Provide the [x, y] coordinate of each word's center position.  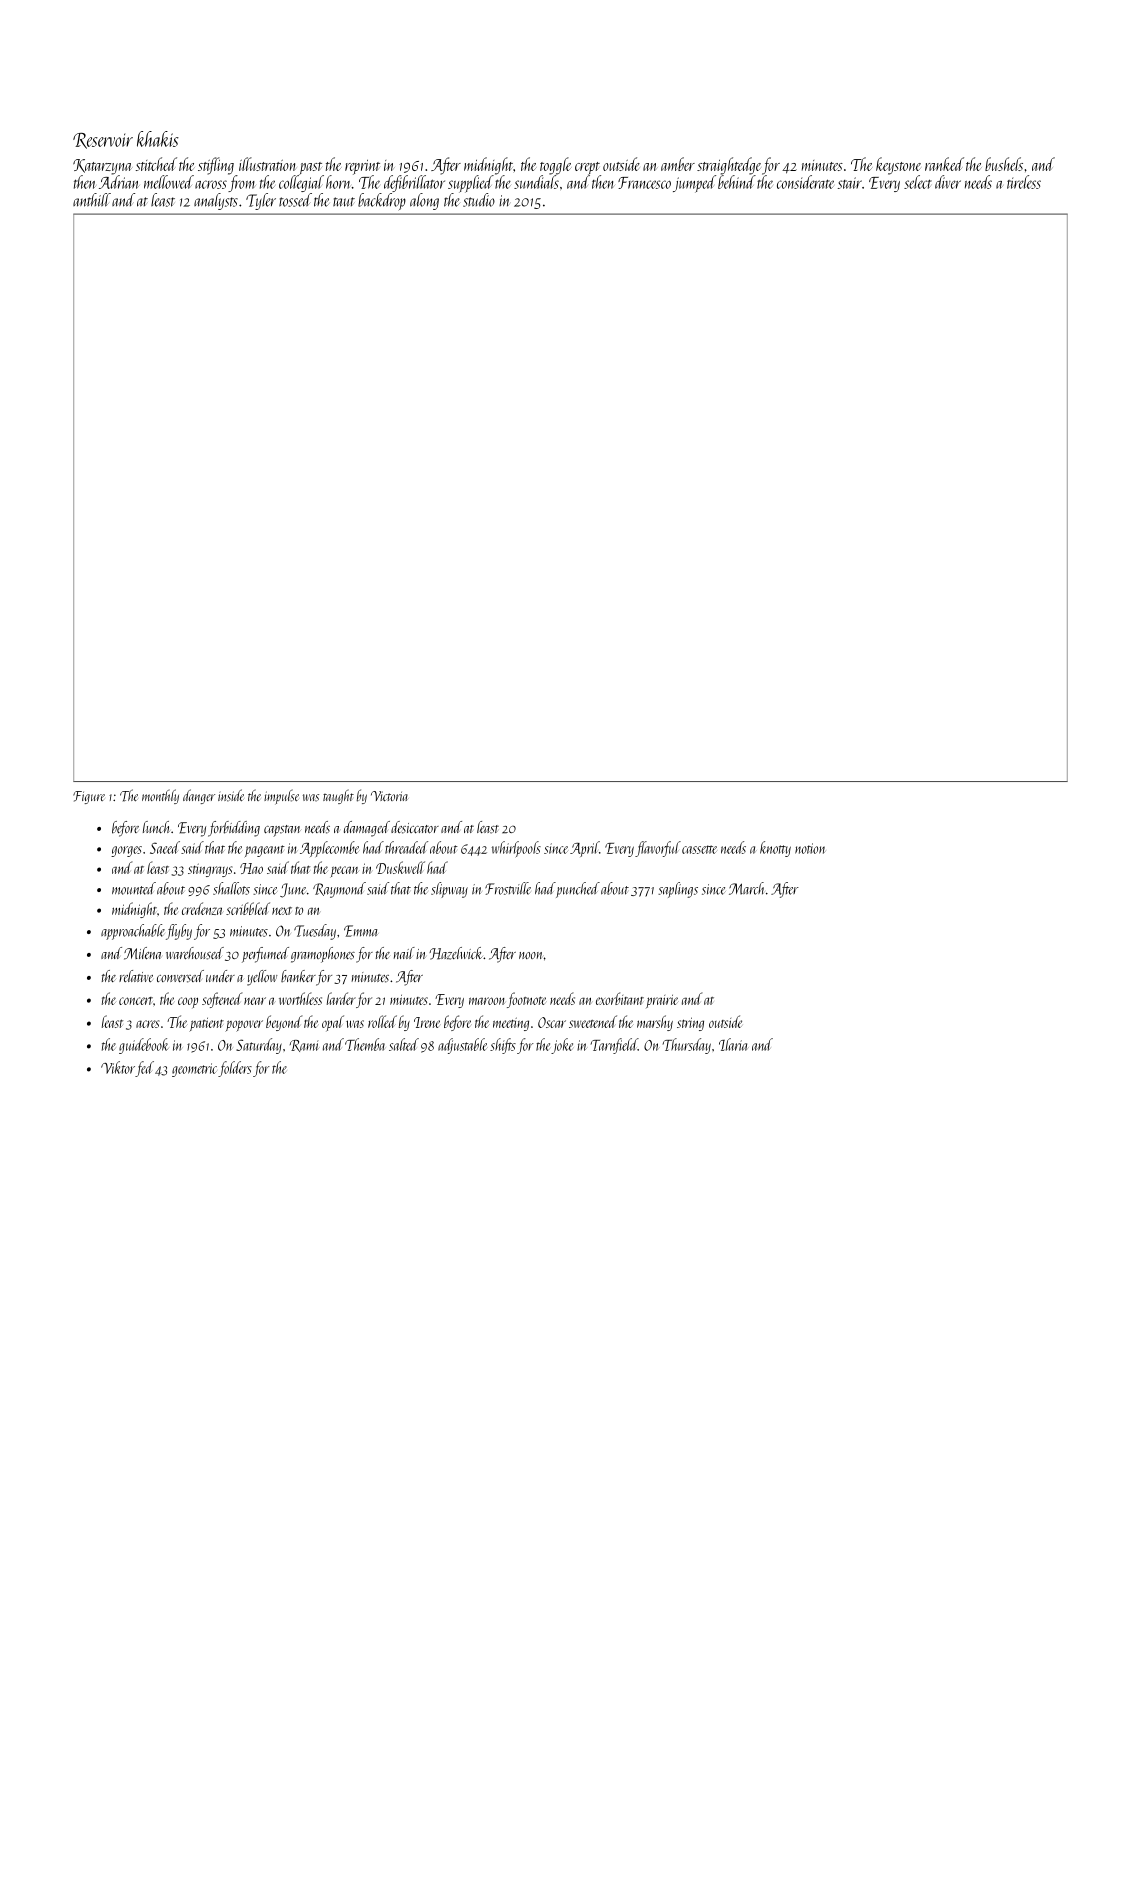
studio [479, 200]
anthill [92, 200]
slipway [449, 890]
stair [850, 183]
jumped [694, 184]
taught [338, 796]
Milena [142, 953]
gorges [126, 851]
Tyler [261, 201]
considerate [805, 182]
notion [810, 848]
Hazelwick [456, 953]
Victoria [389, 796]
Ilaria [733, 1044]
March [746, 888]
